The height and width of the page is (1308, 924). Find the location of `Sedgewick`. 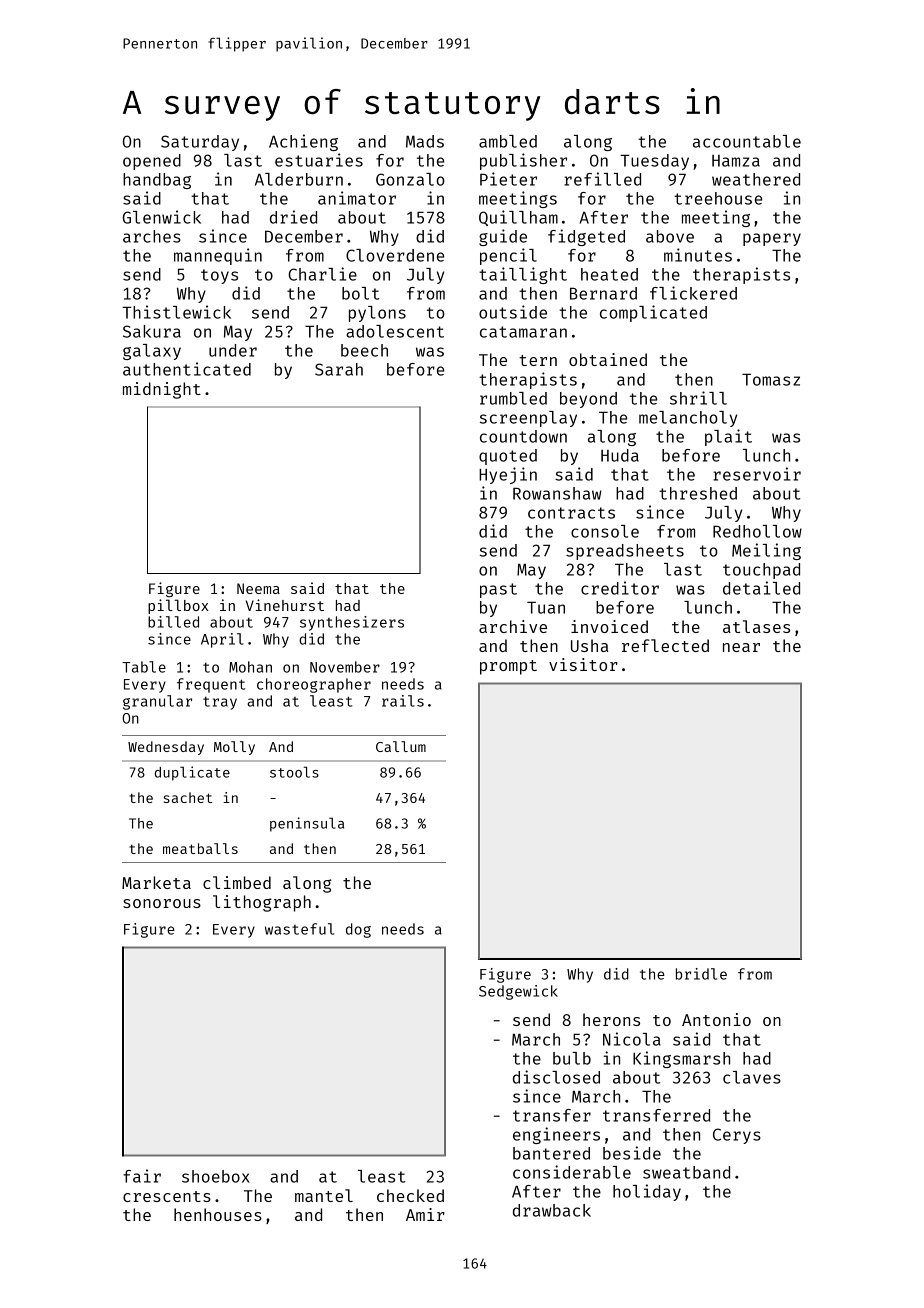

Sedgewick is located at coordinates (518, 992).
